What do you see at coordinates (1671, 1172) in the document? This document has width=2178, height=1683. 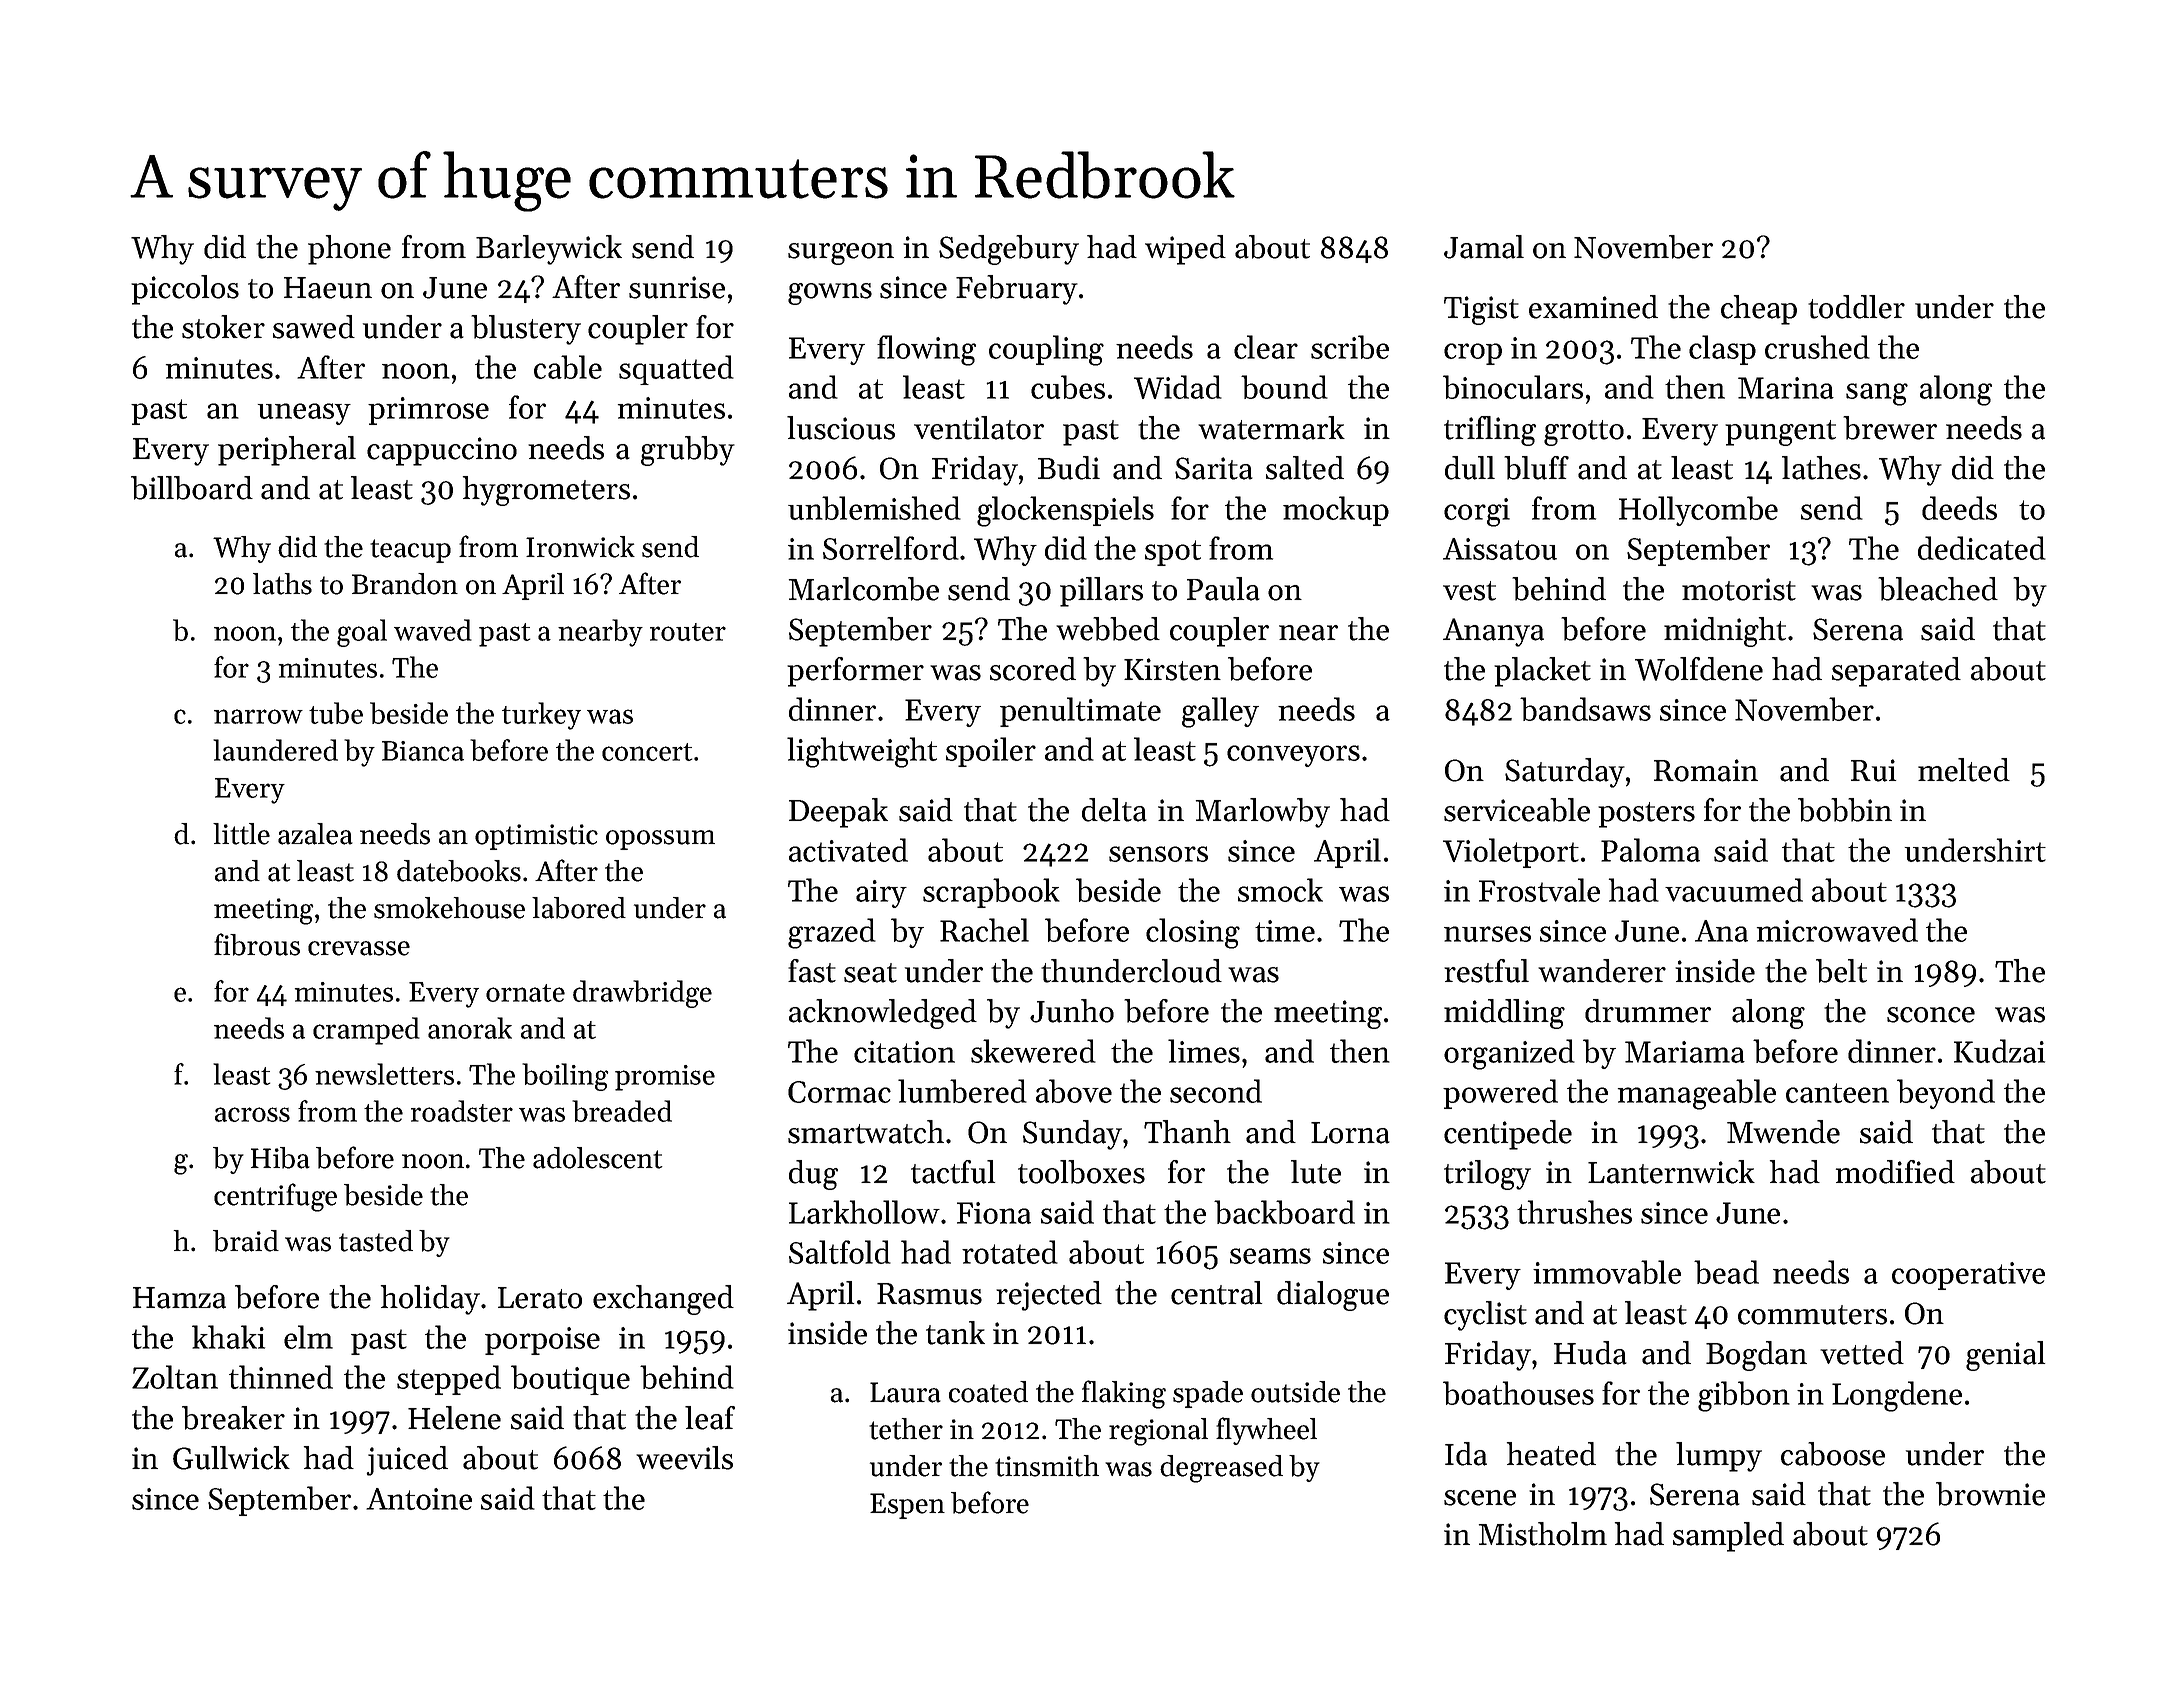 I see `Lanternwick` at bounding box center [1671, 1172].
